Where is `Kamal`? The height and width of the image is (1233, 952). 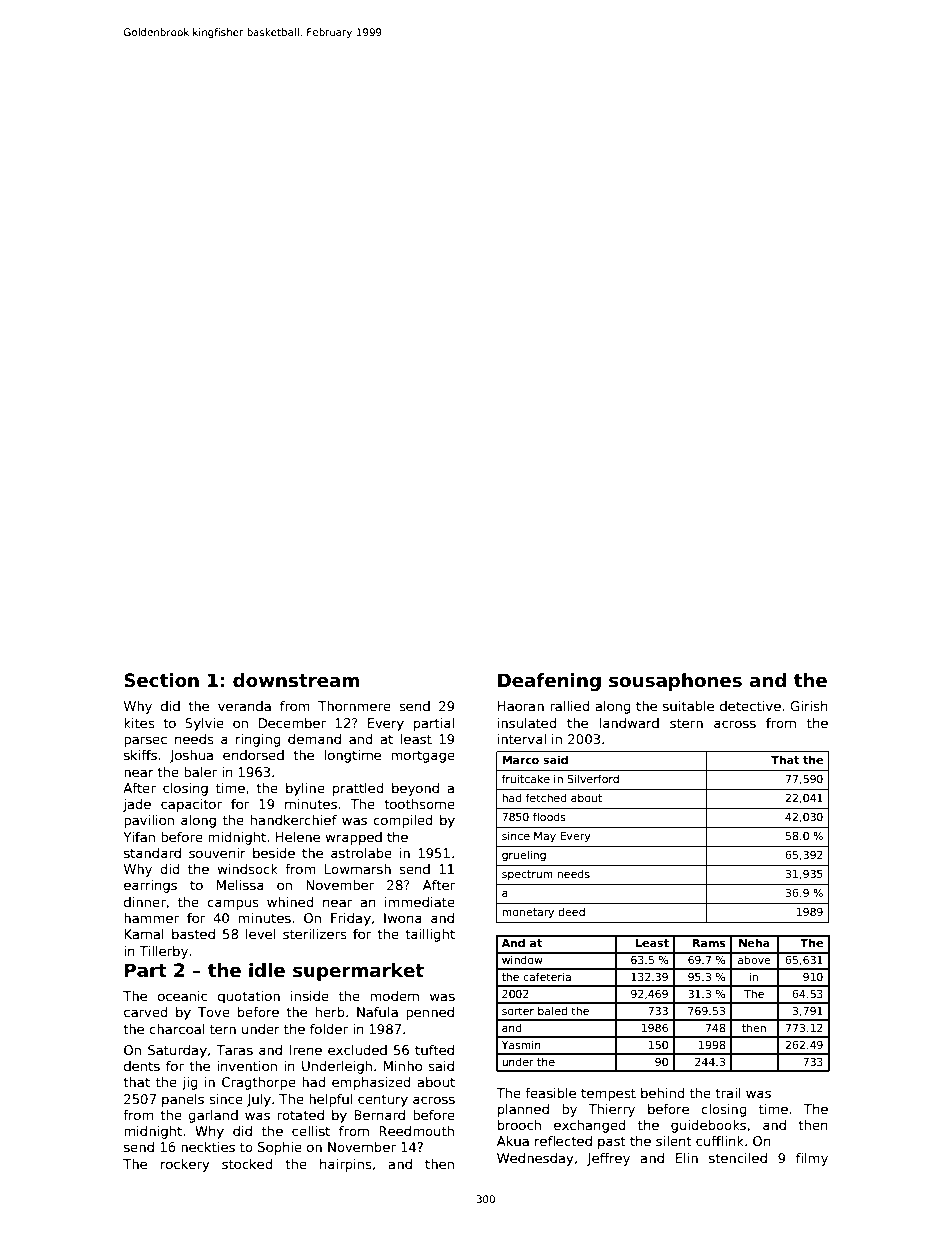
Kamal is located at coordinates (144, 934).
